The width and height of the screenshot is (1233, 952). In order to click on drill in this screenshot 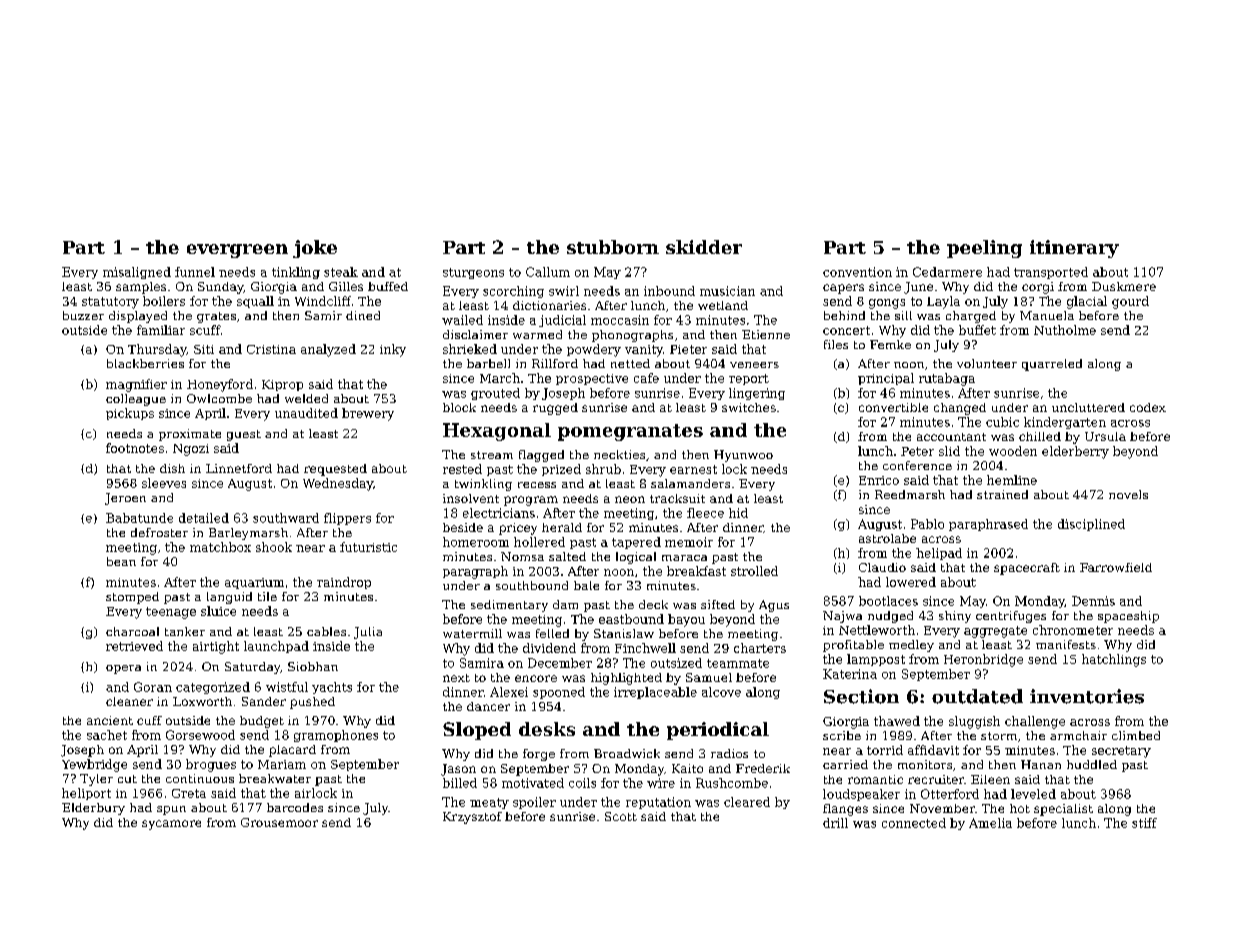, I will do `click(835, 823)`.
